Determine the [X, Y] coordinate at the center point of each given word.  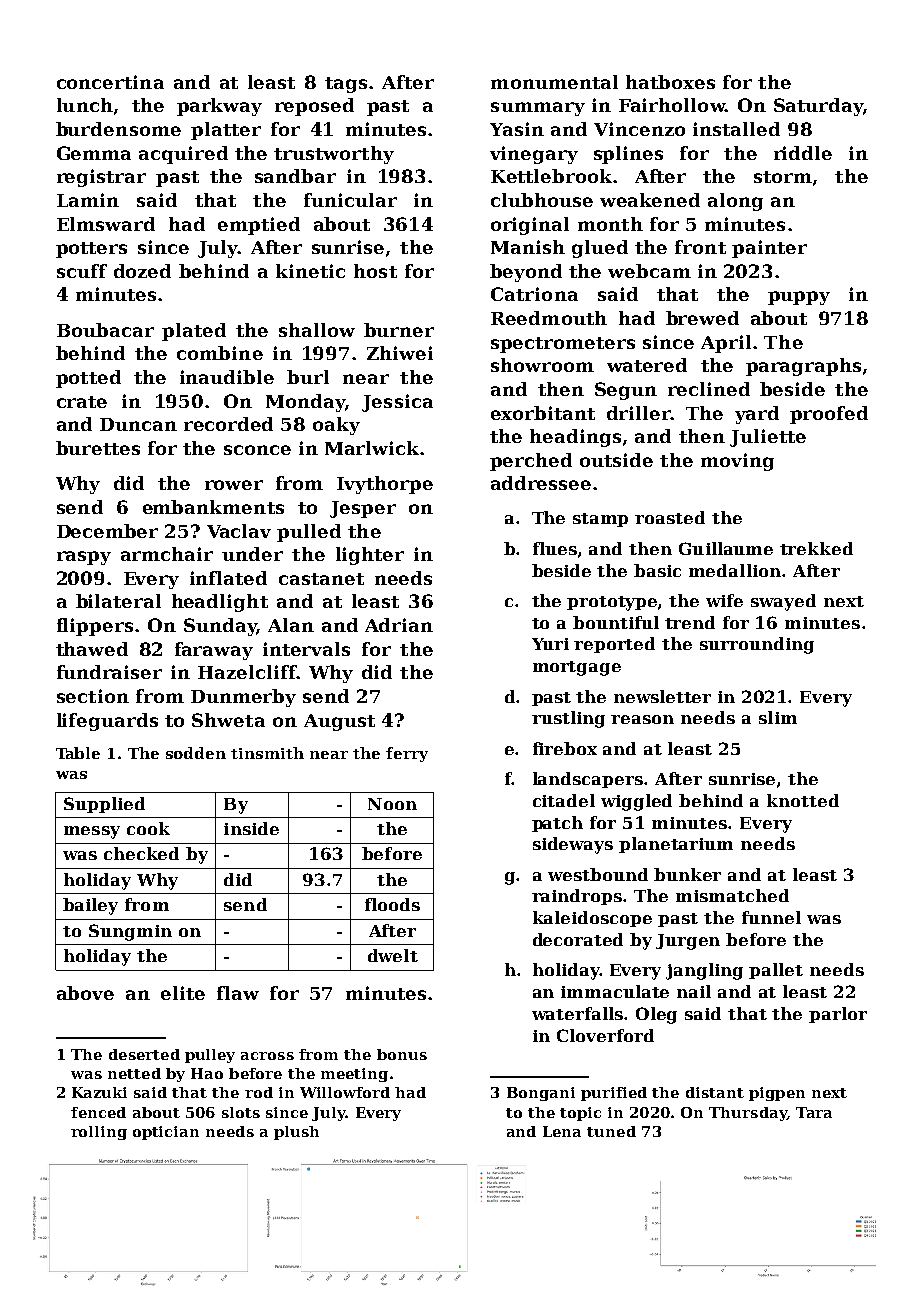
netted [134, 1073]
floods [392, 904]
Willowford [345, 1092]
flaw [238, 993]
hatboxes [670, 82]
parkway [219, 107]
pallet [776, 971]
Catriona [534, 294]
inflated [228, 578]
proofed [829, 415]
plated [194, 332]
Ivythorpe [385, 485]
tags [346, 85]
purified [614, 1094]
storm [783, 177]
